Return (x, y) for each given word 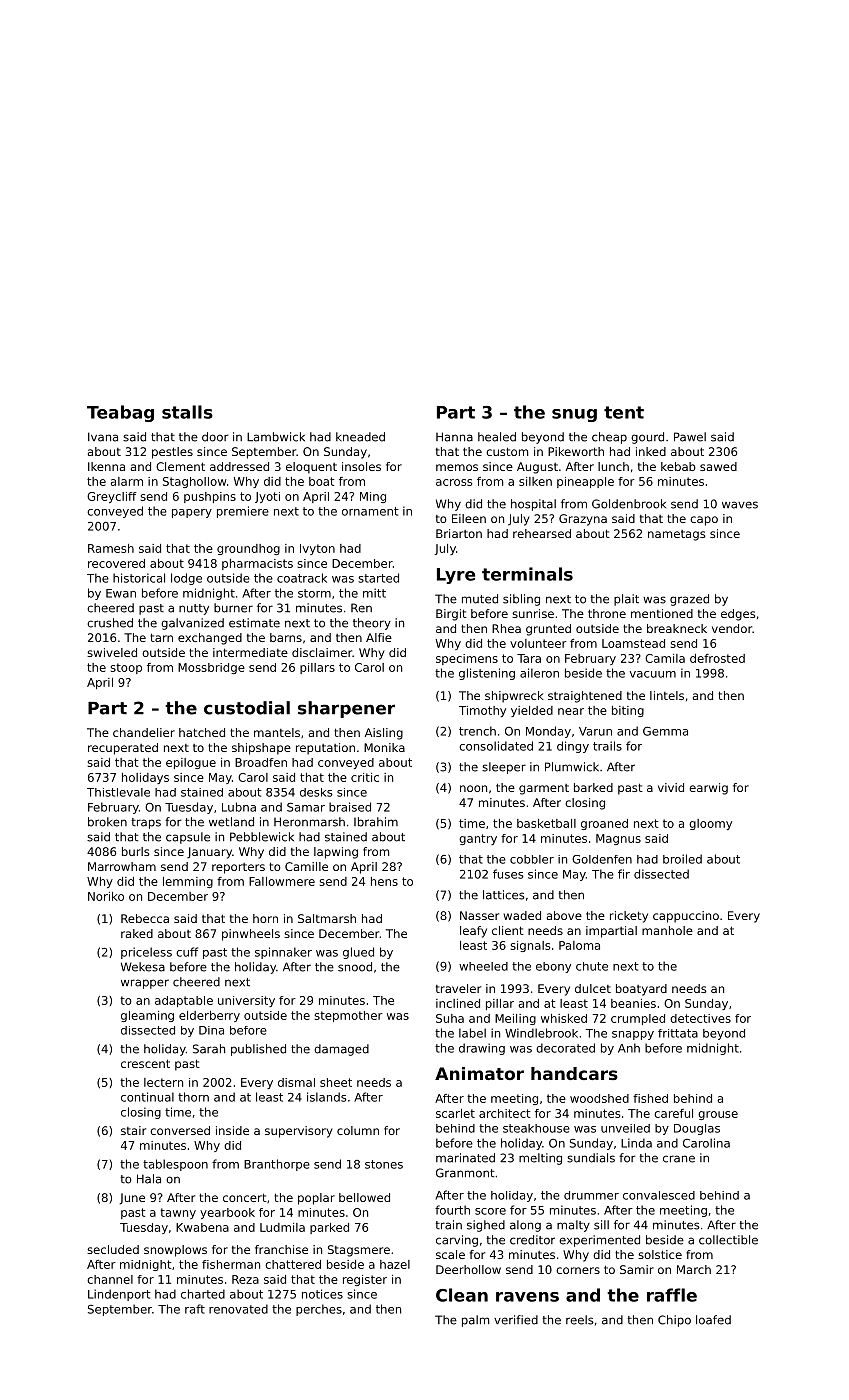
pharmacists (257, 564)
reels (580, 1320)
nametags (676, 535)
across (454, 482)
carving (457, 1241)
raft (195, 1309)
